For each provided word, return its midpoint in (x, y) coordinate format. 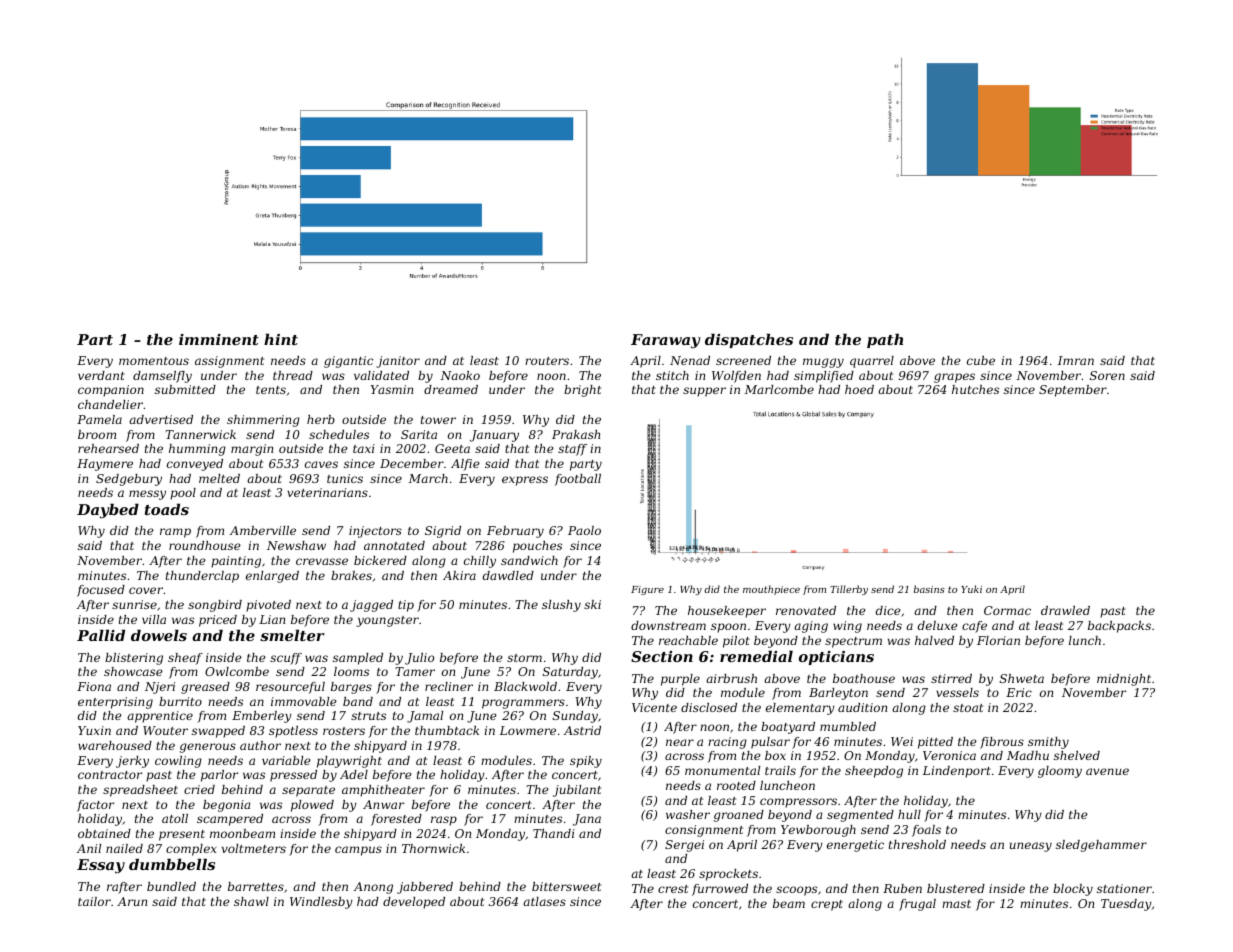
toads (167, 509)
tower (438, 420)
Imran (1076, 360)
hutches (975, 389)
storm (524, 658)
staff (572, 450)
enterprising (115, 703)
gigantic (348, 362)
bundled (171, 886)
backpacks (1119, 627)
